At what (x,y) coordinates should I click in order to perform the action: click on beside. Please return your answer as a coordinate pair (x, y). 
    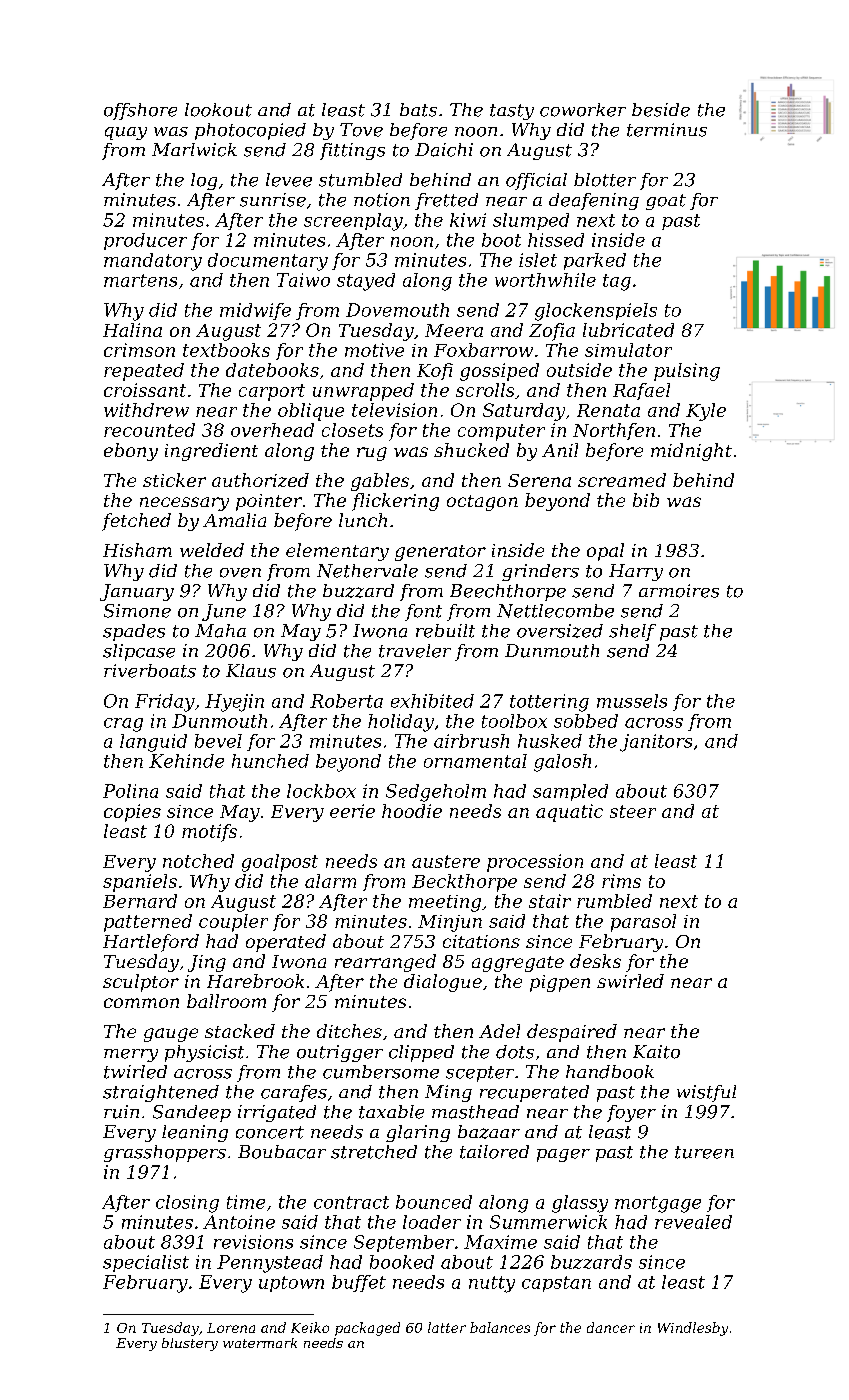
    Looking at the image, I should click on (661, 110).
